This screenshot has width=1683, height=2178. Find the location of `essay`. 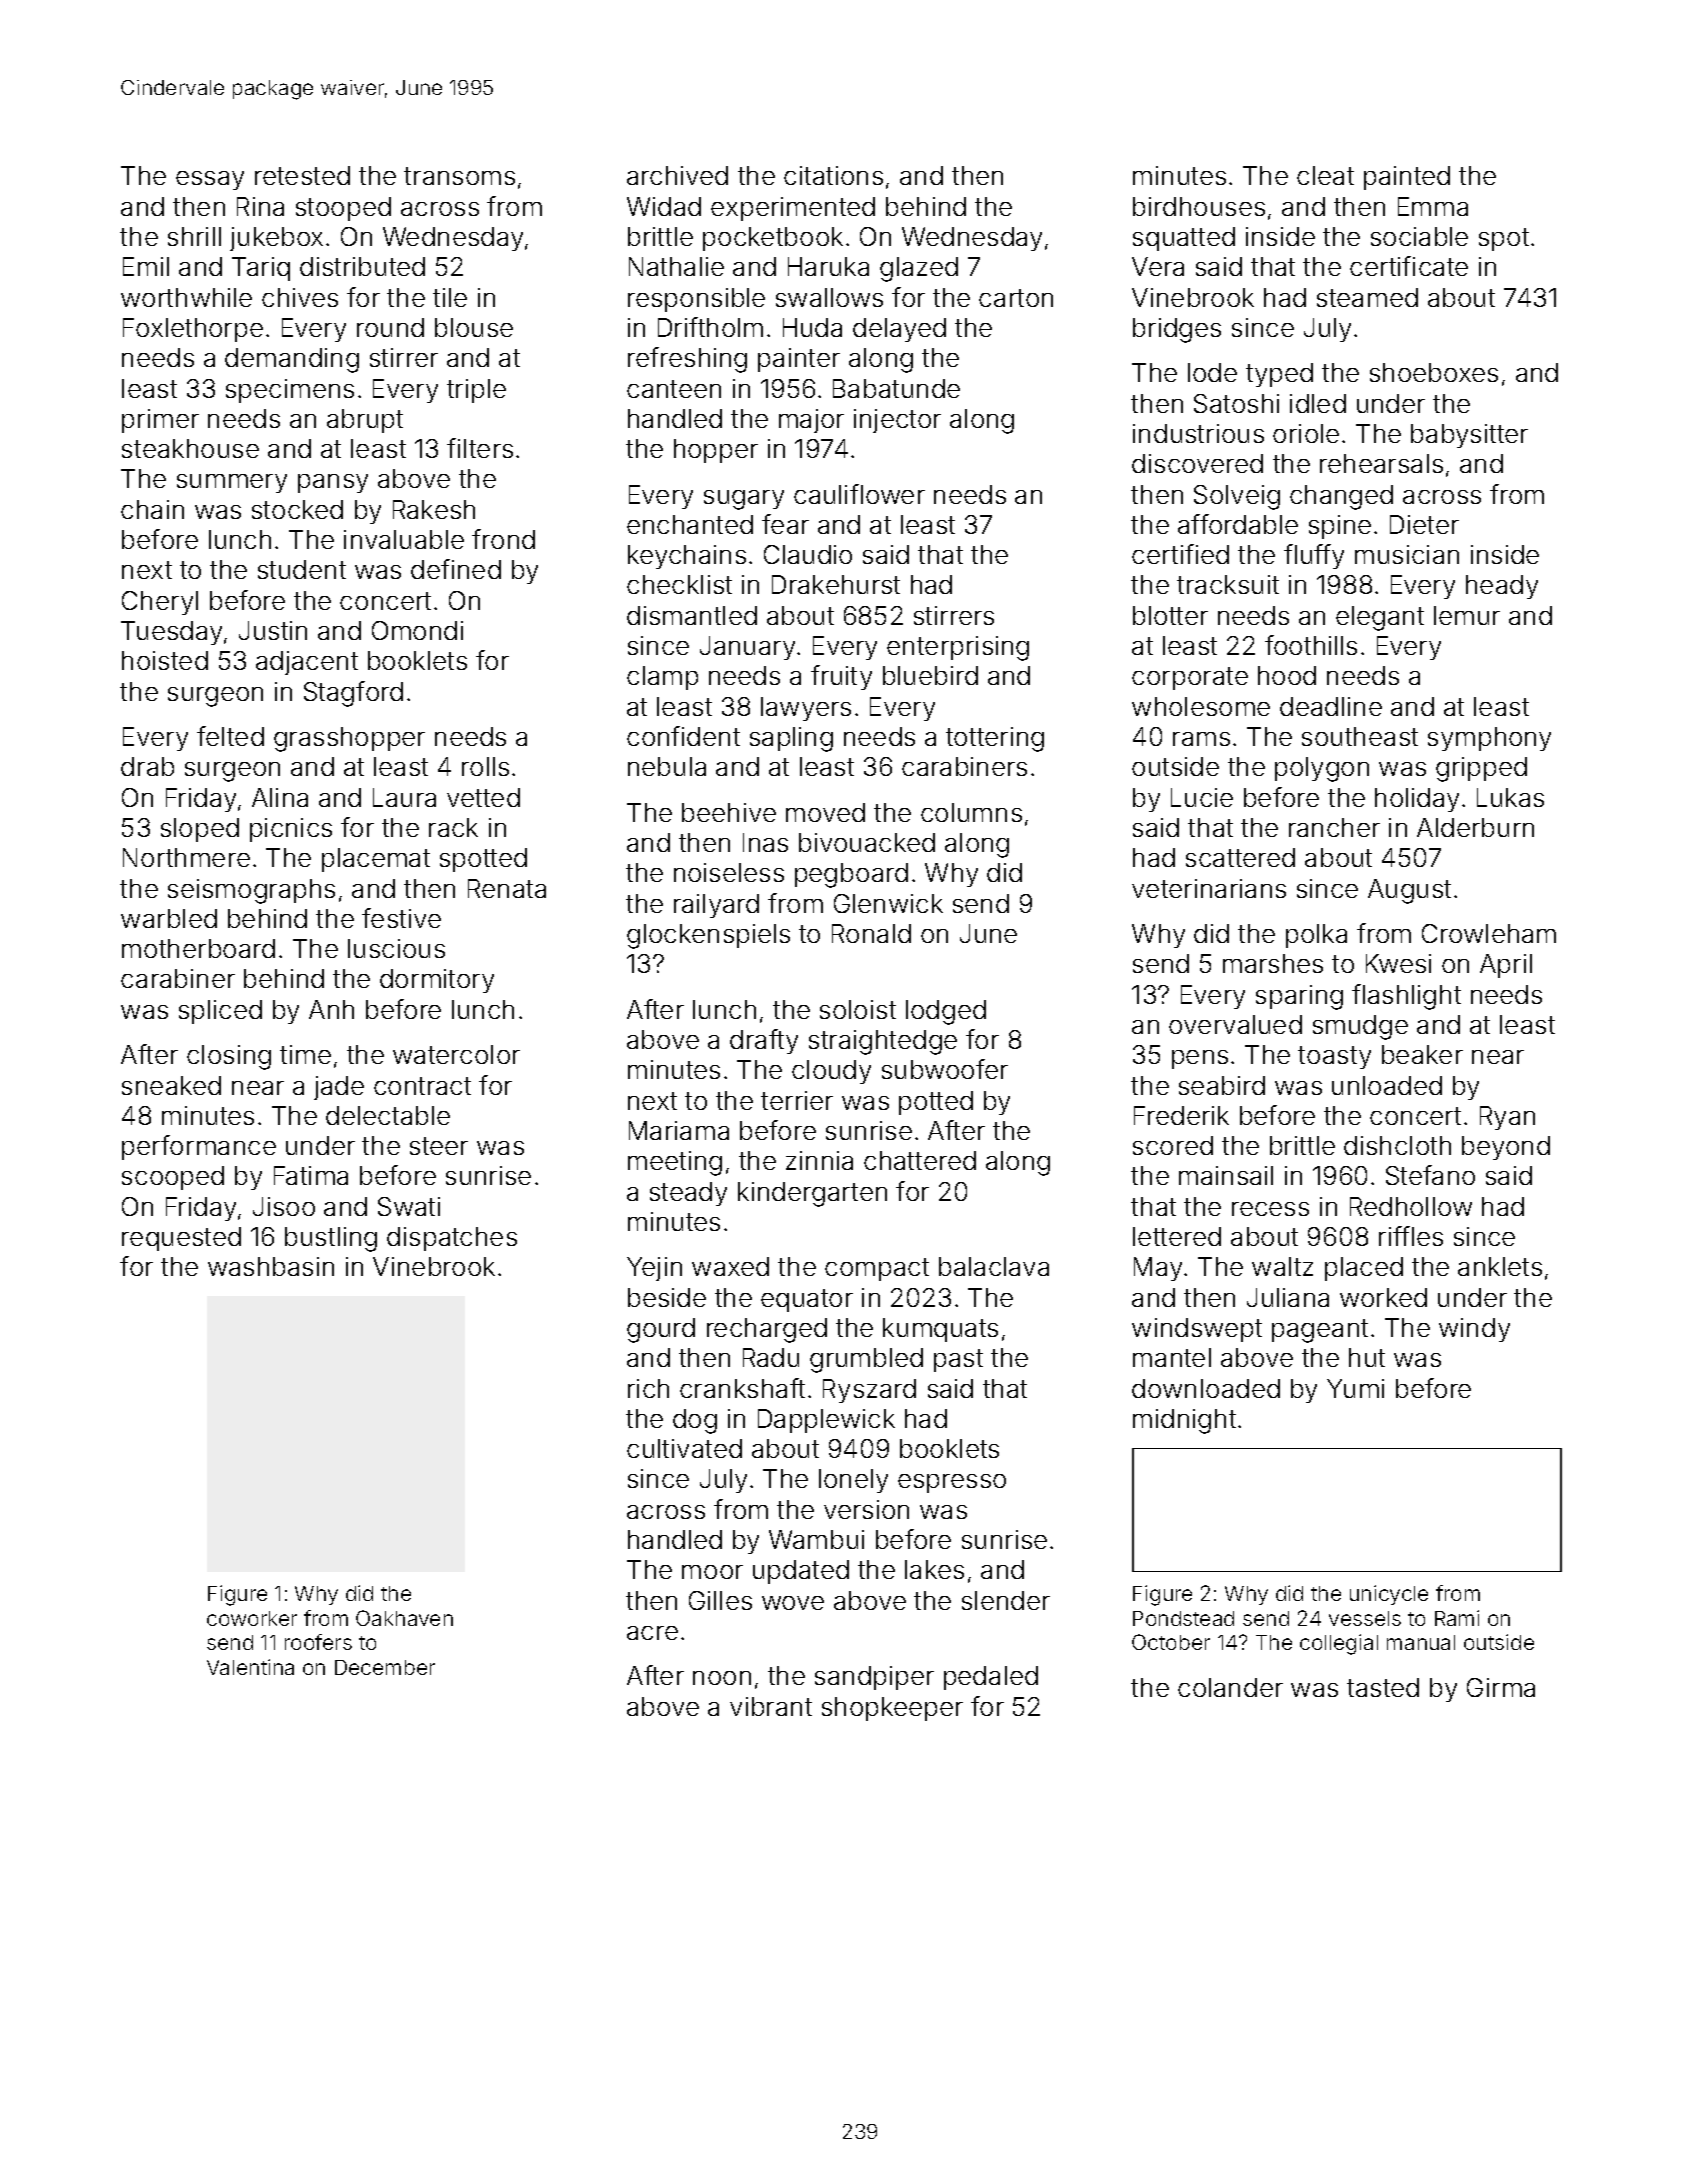

essay is located at coordinates (210, 180).
